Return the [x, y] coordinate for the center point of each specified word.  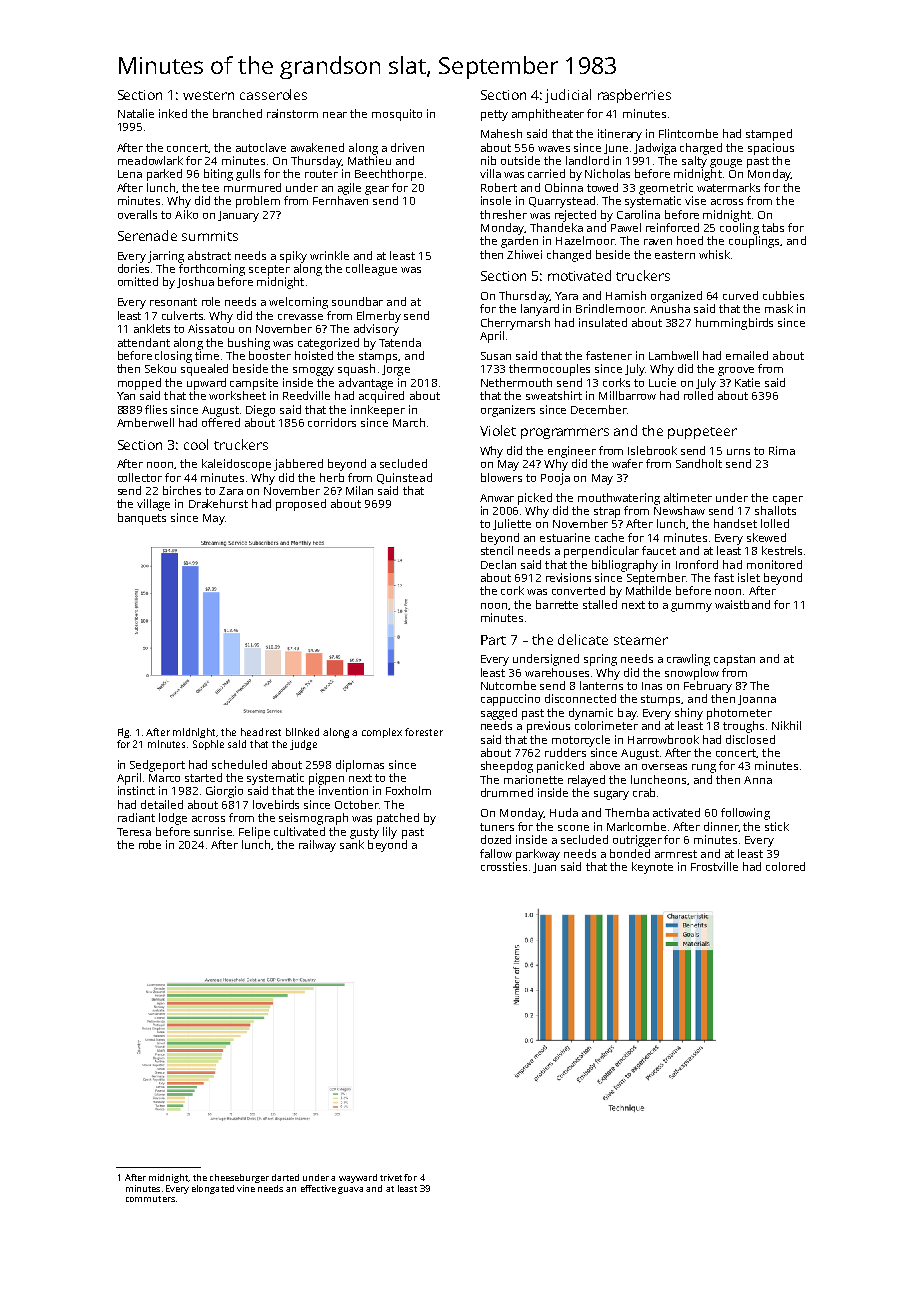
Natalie [136, 113]
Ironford [697, 564]
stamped [769, 135]
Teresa [134, 832]
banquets [142, 519]
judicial [568, 96]
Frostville [714, 866]
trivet [391, 1177]
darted [285, 1177]
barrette [557, 604]
